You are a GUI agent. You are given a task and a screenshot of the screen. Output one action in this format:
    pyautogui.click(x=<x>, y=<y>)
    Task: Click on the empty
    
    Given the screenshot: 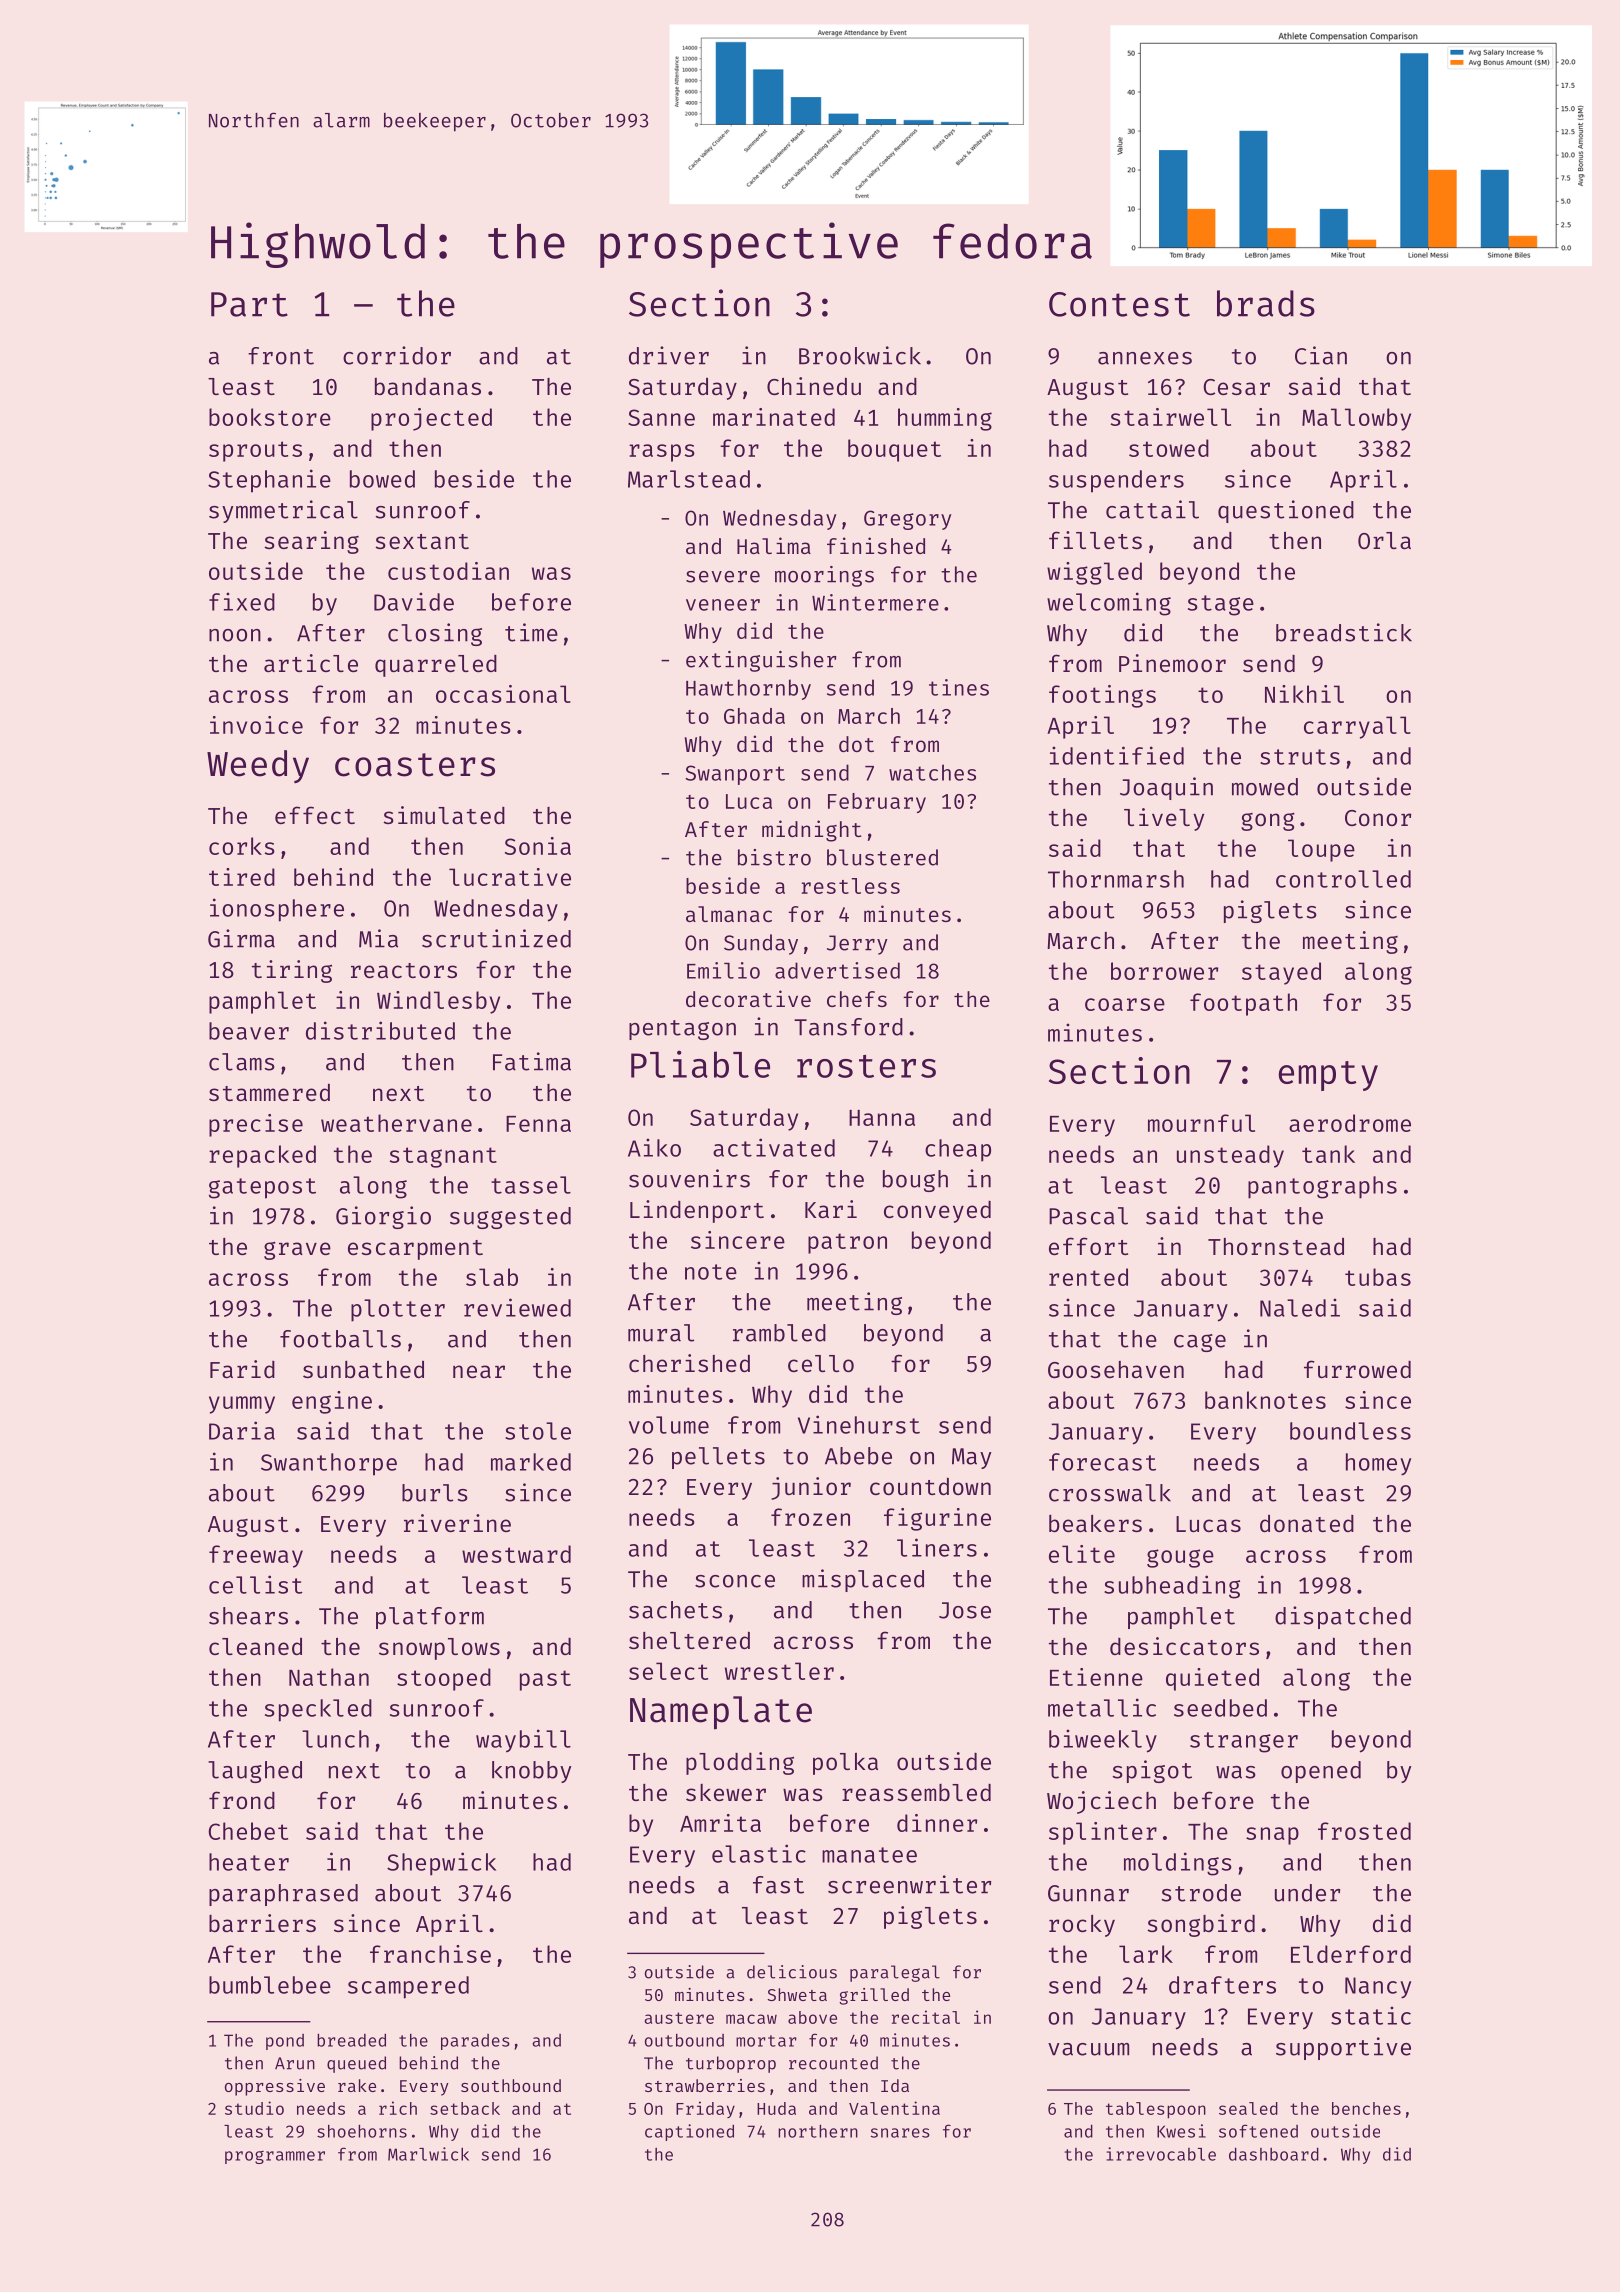 What is the action you would take?
    pyautogui.click(x=1328, y=1076)
